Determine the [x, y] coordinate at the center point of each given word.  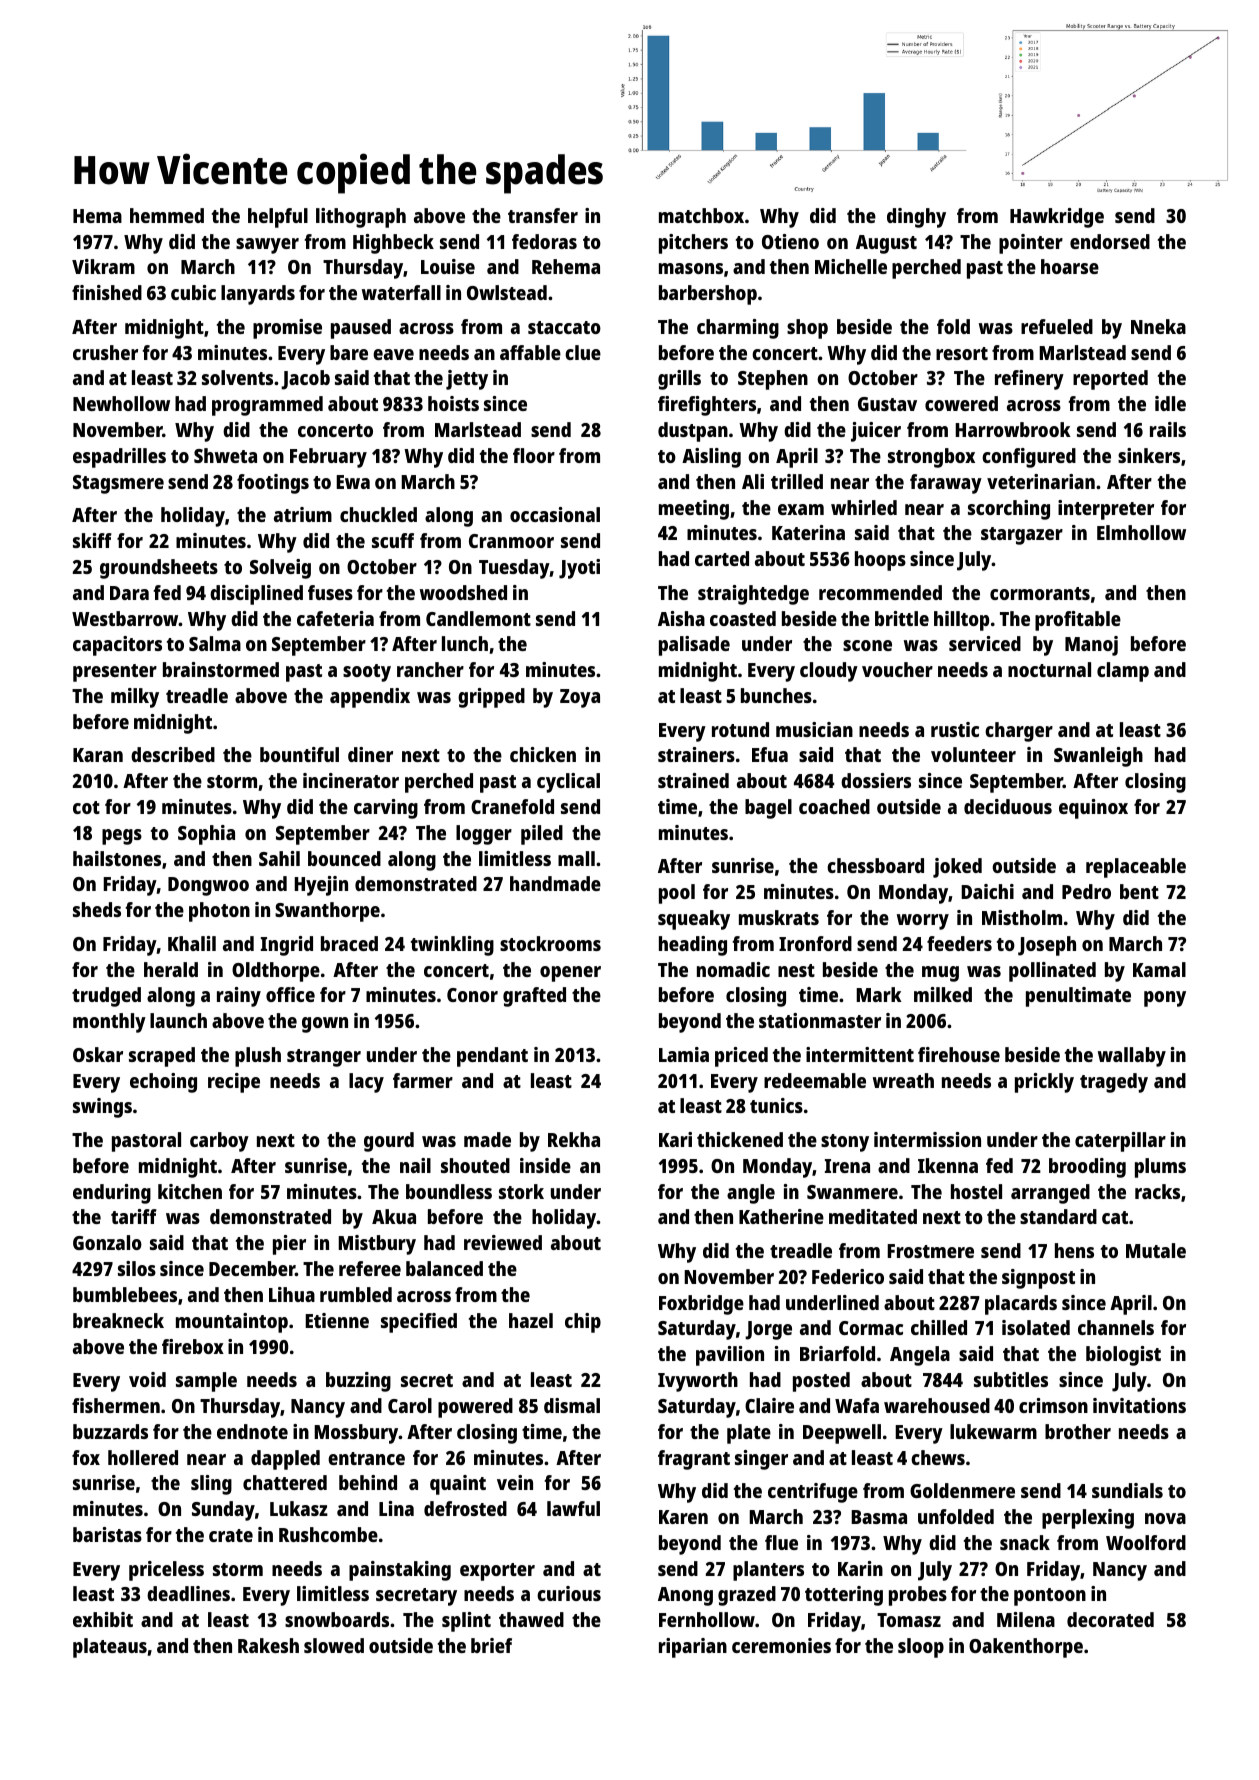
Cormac [871, 1328]
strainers [696, 754]
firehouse [959, 1054]
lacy [366, 1083]
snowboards [337, 1619]
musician [814, 729]
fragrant [694, 1460]
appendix [370, 698]
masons [691, 268]
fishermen [116, 1405]
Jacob [305, 380]
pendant [492, 1057]
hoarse [1070, 266]
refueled [1057, 326]
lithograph [361, 218]
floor [534, 455]
